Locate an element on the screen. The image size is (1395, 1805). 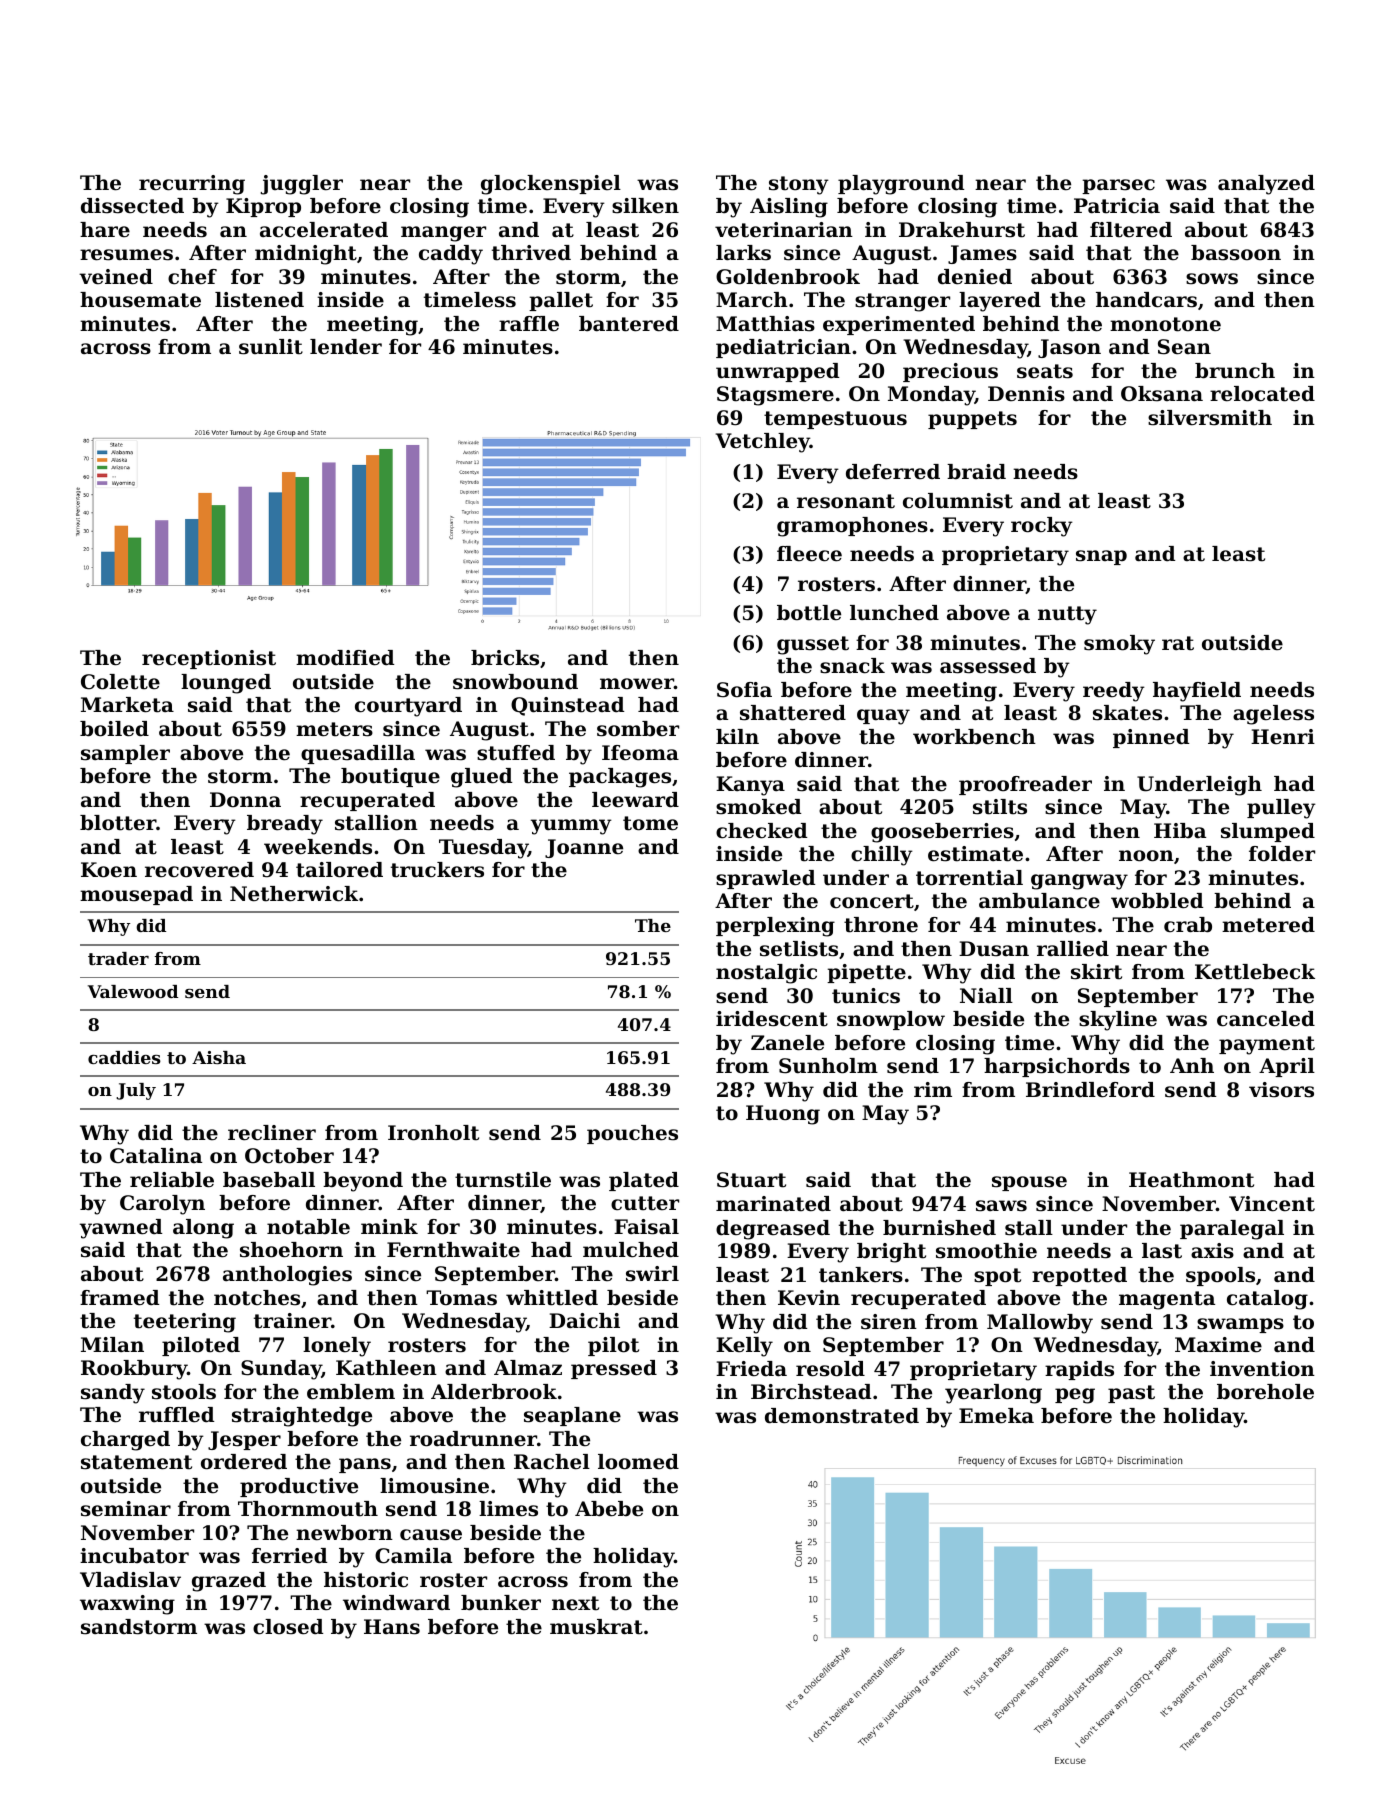
Donna is located at coordinates (245, 800).
